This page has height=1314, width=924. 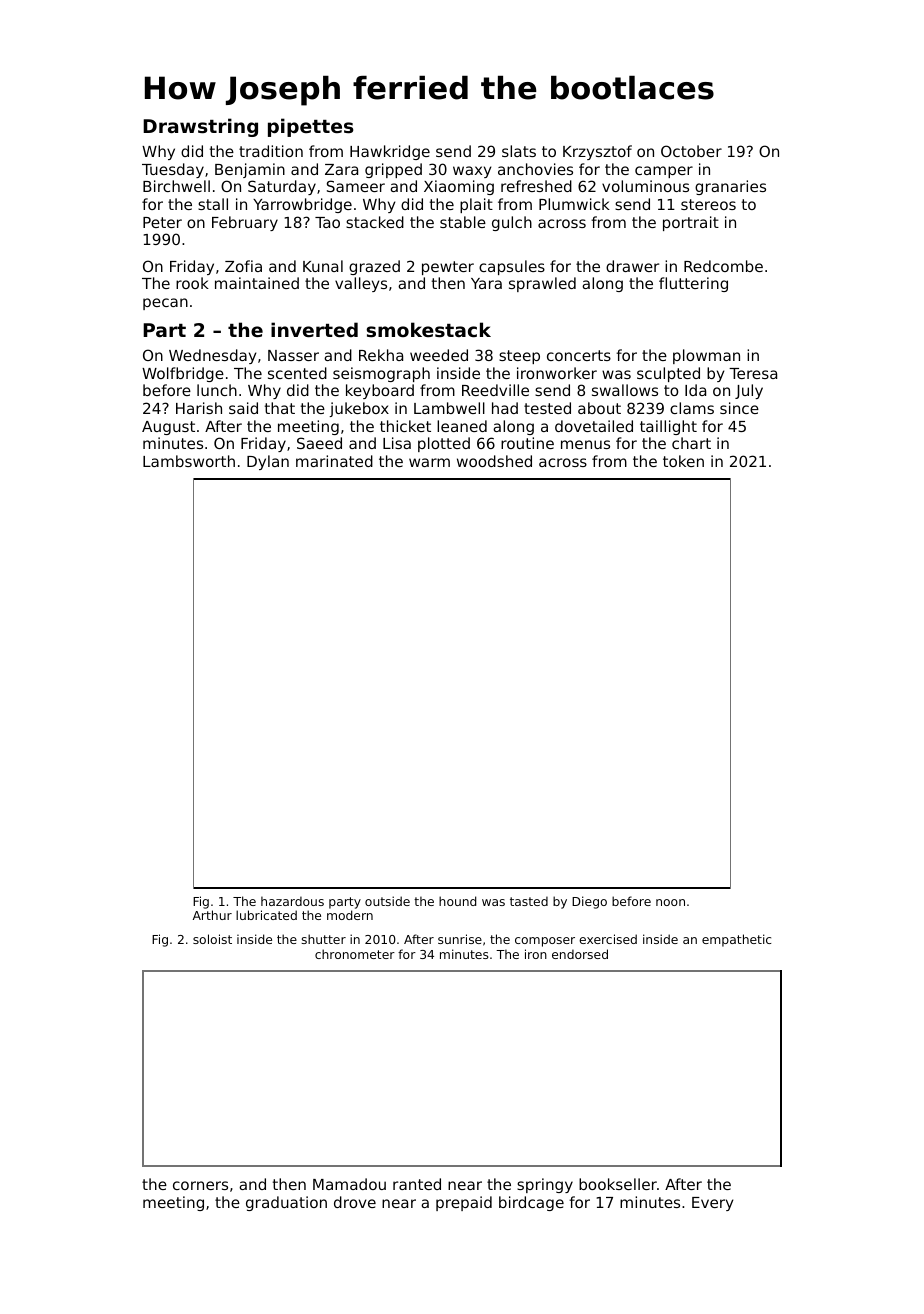 What do you see at coordinates (334, 461) in the page?
I see `marinated` at bounding box center [334, 461].
